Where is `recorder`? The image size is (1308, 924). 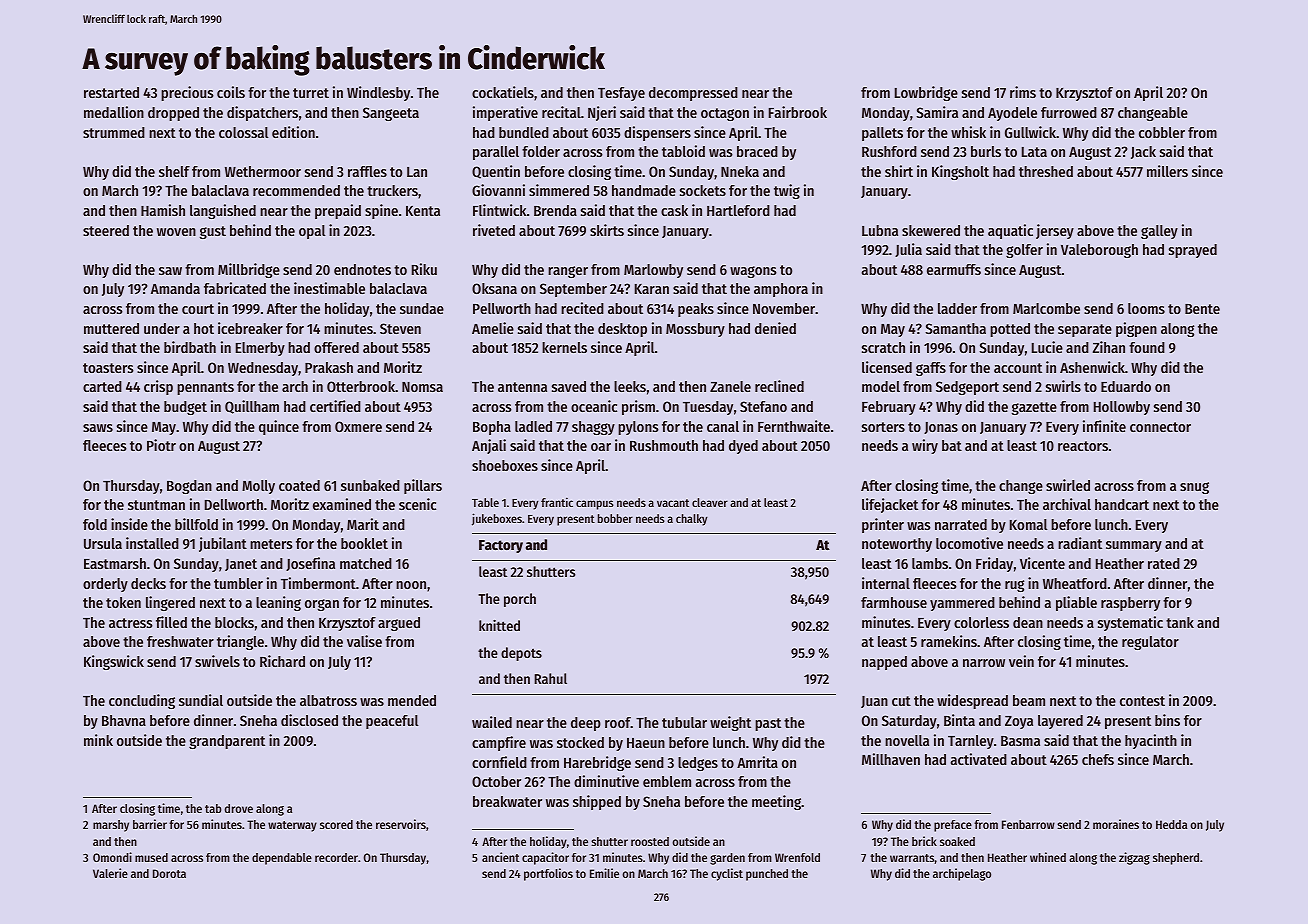 recorder is located at coordinates (336, 857).
